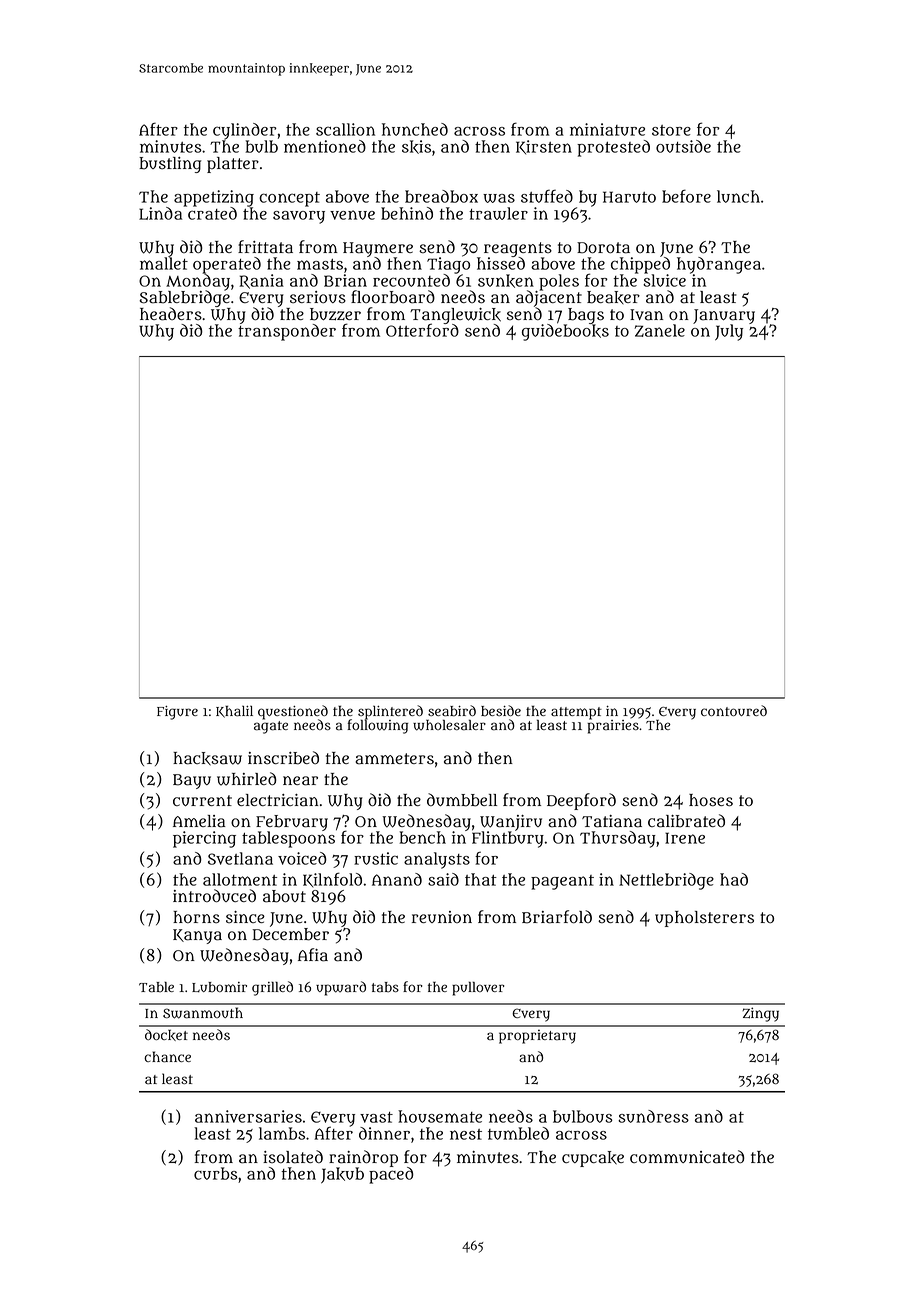  What do you see at coordinates (576, 713) in the screenshot?
I see `attempt` at bounding box center [576, 713].
